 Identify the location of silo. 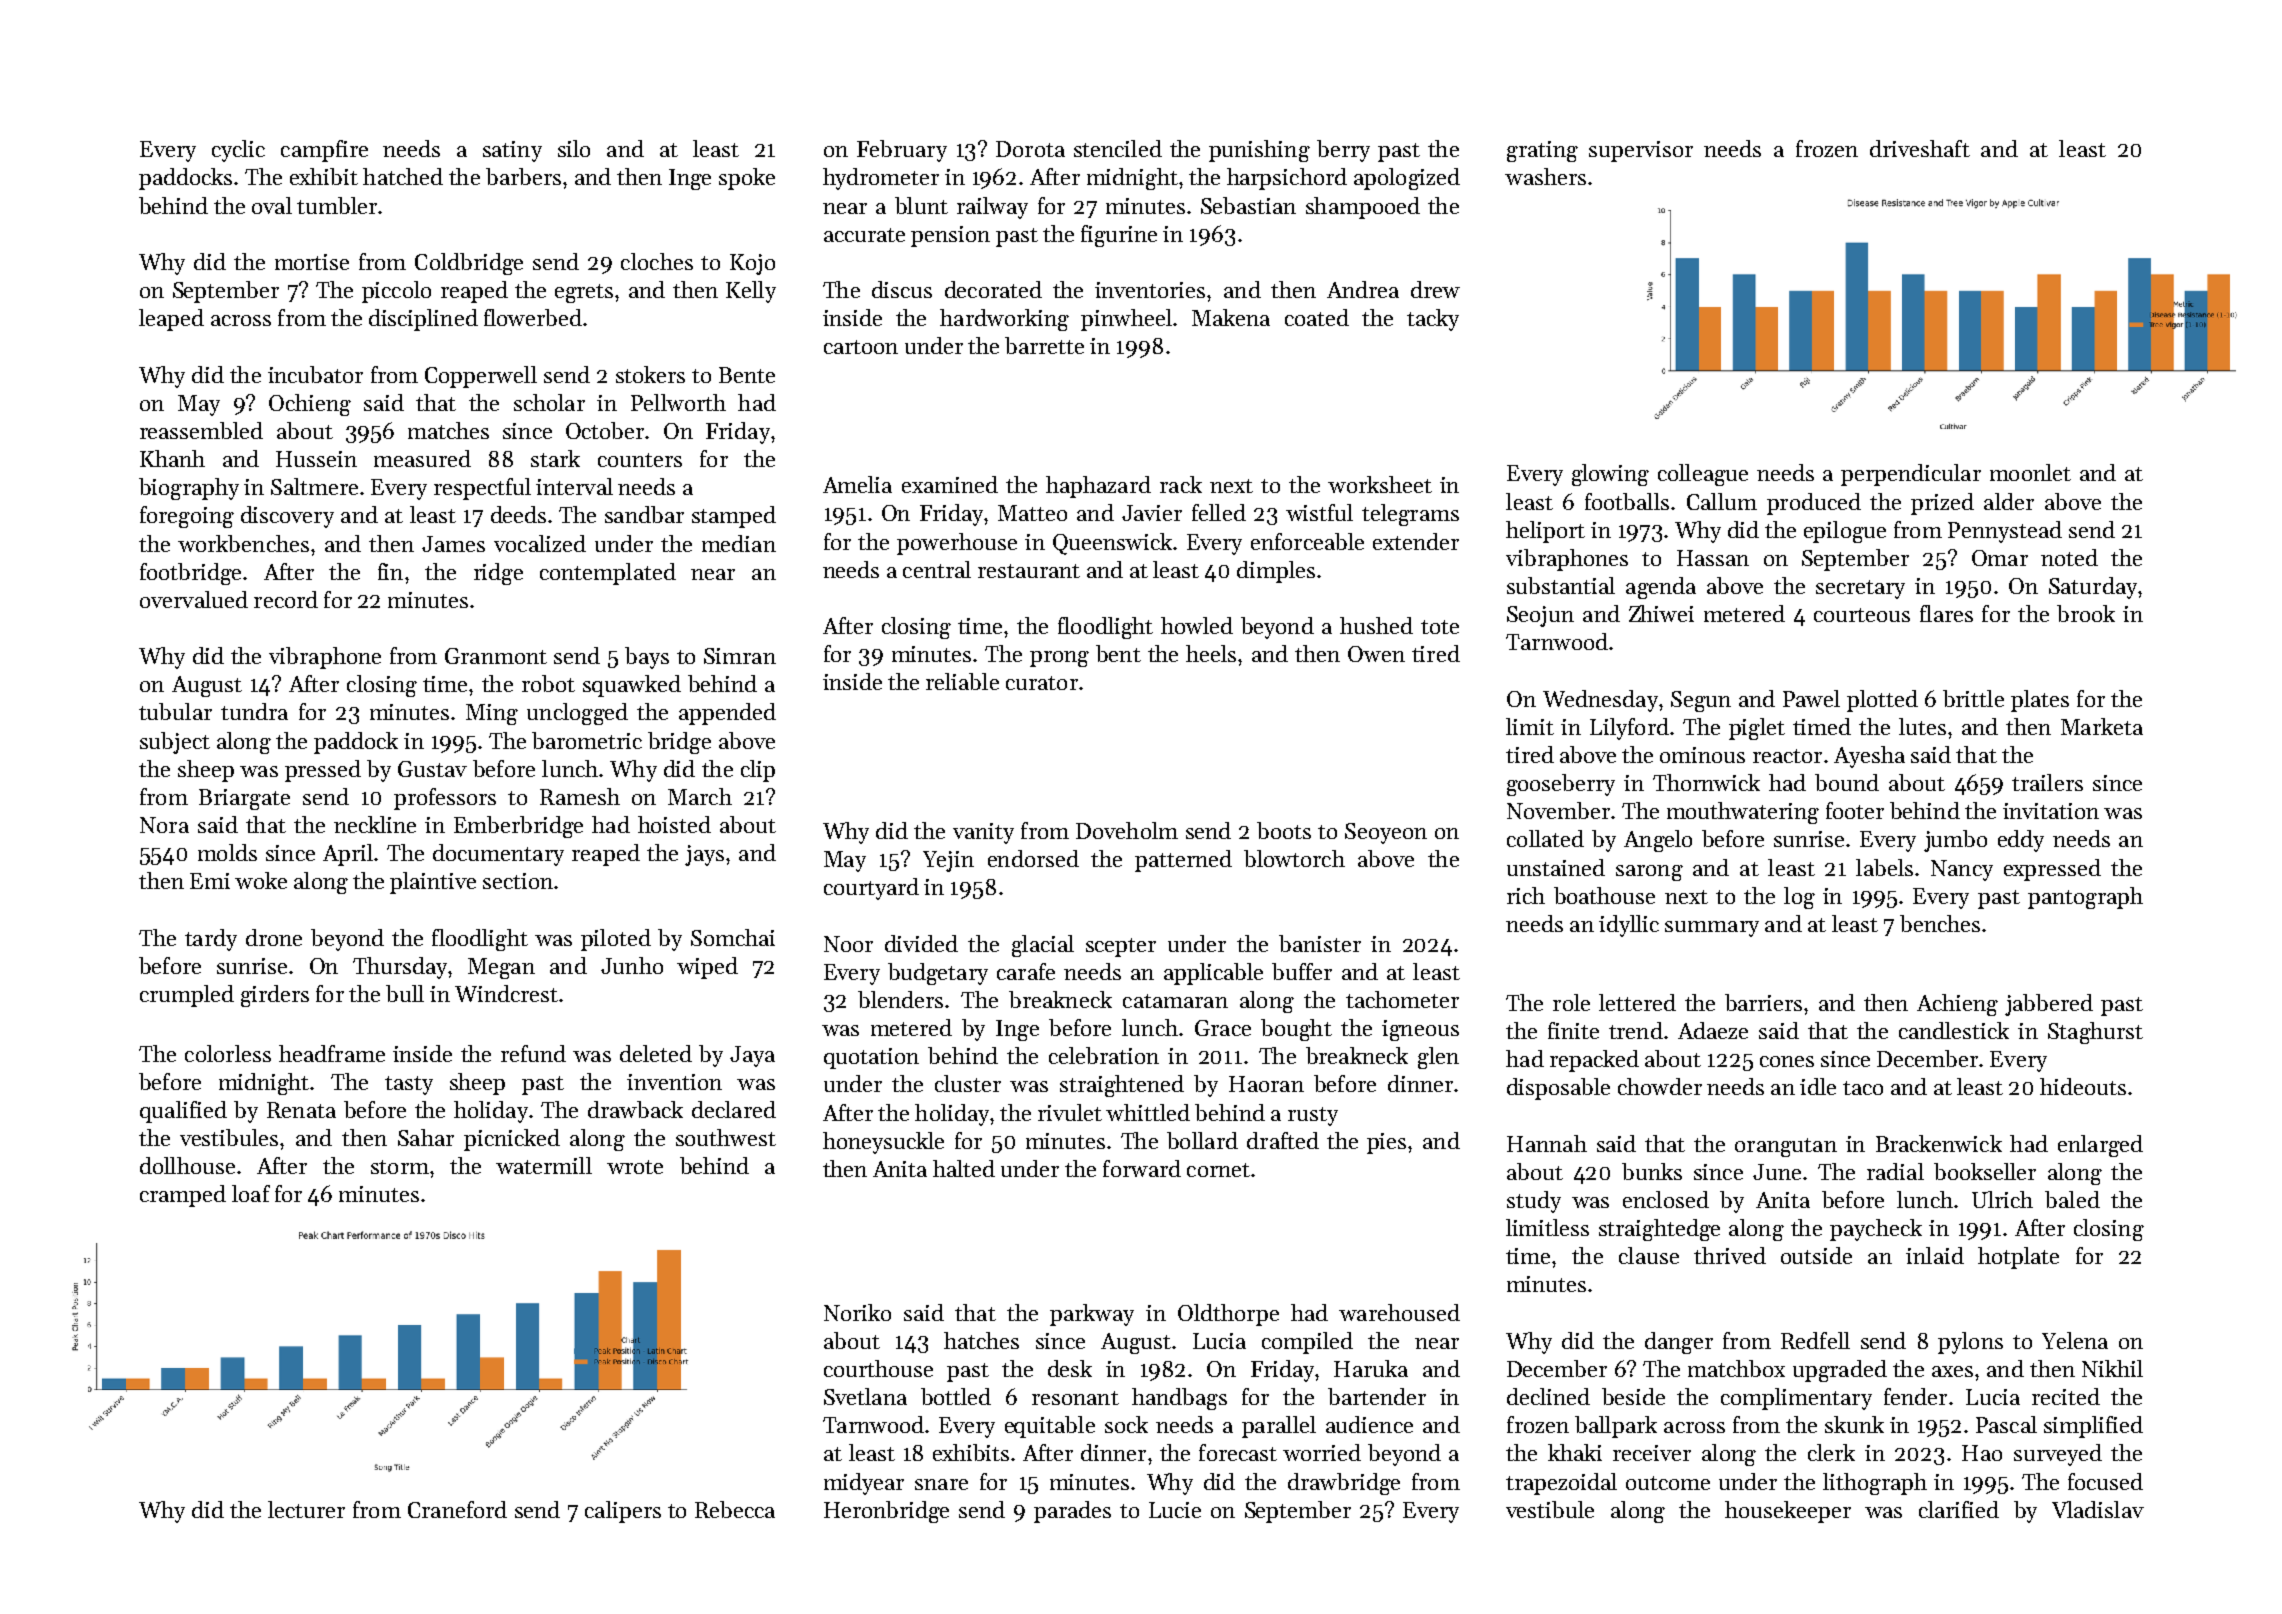
(574, 148).
